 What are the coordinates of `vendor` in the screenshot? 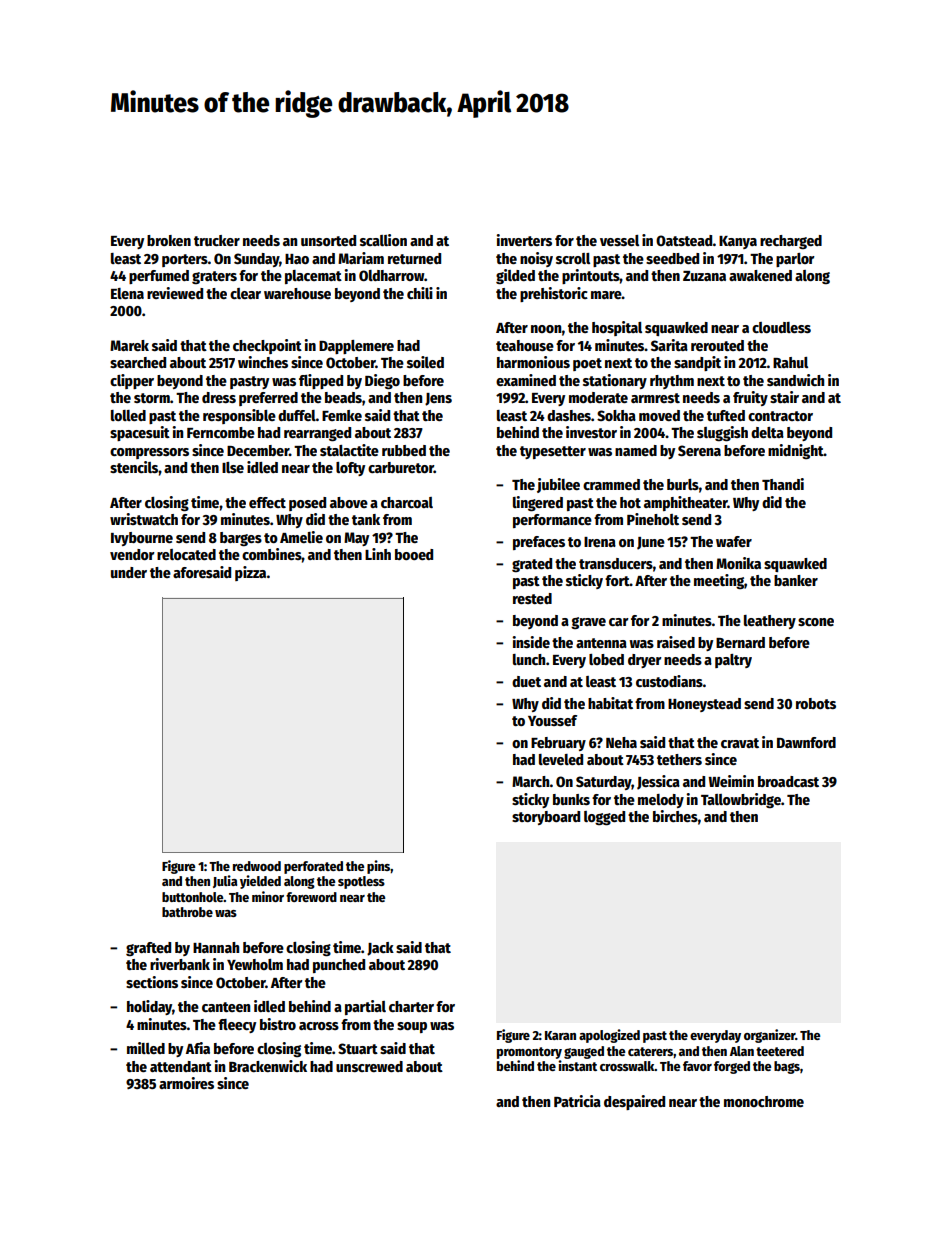 It's located at (132, 554).
